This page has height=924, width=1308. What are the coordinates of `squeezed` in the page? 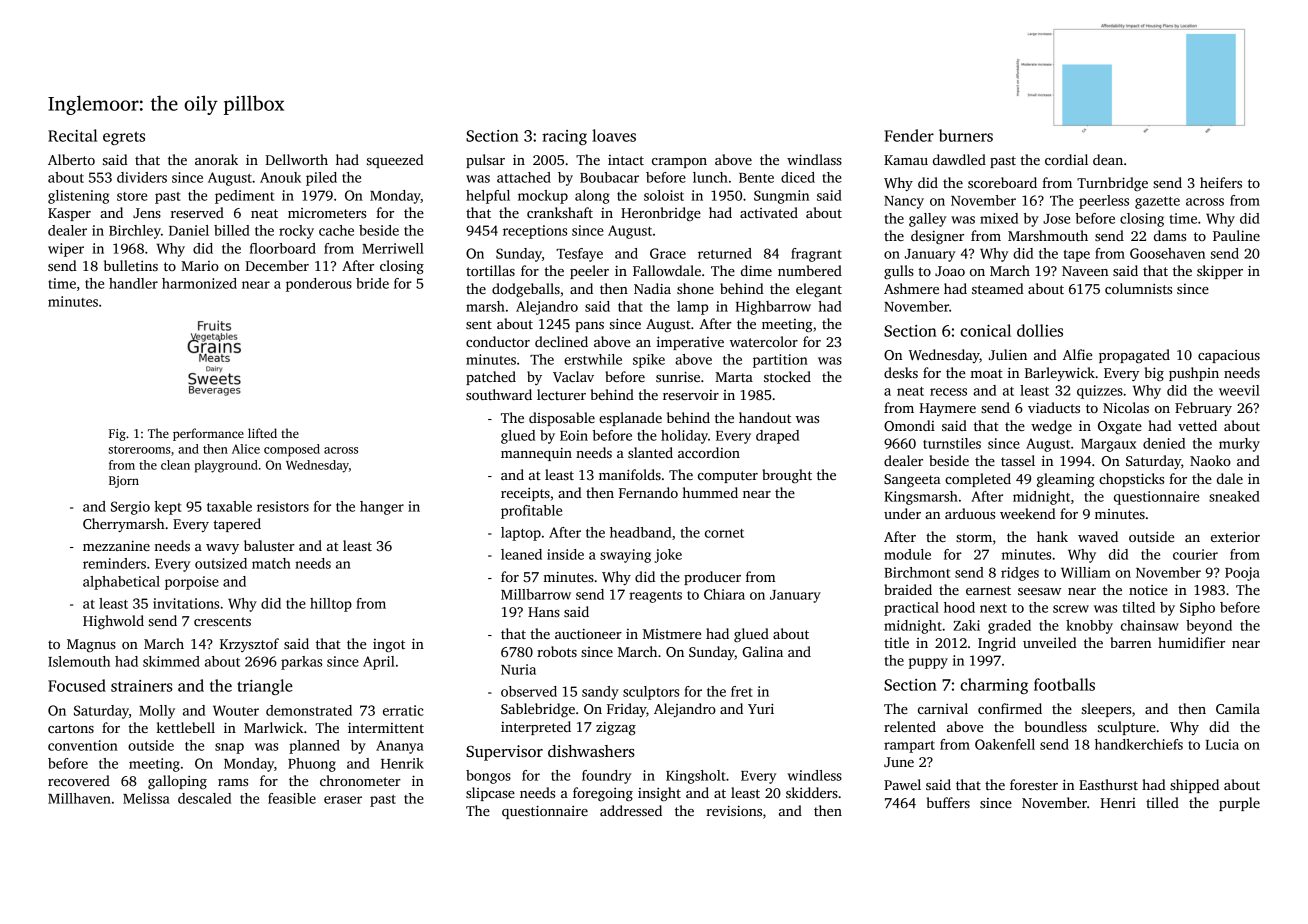 It's located at (395, 161).
